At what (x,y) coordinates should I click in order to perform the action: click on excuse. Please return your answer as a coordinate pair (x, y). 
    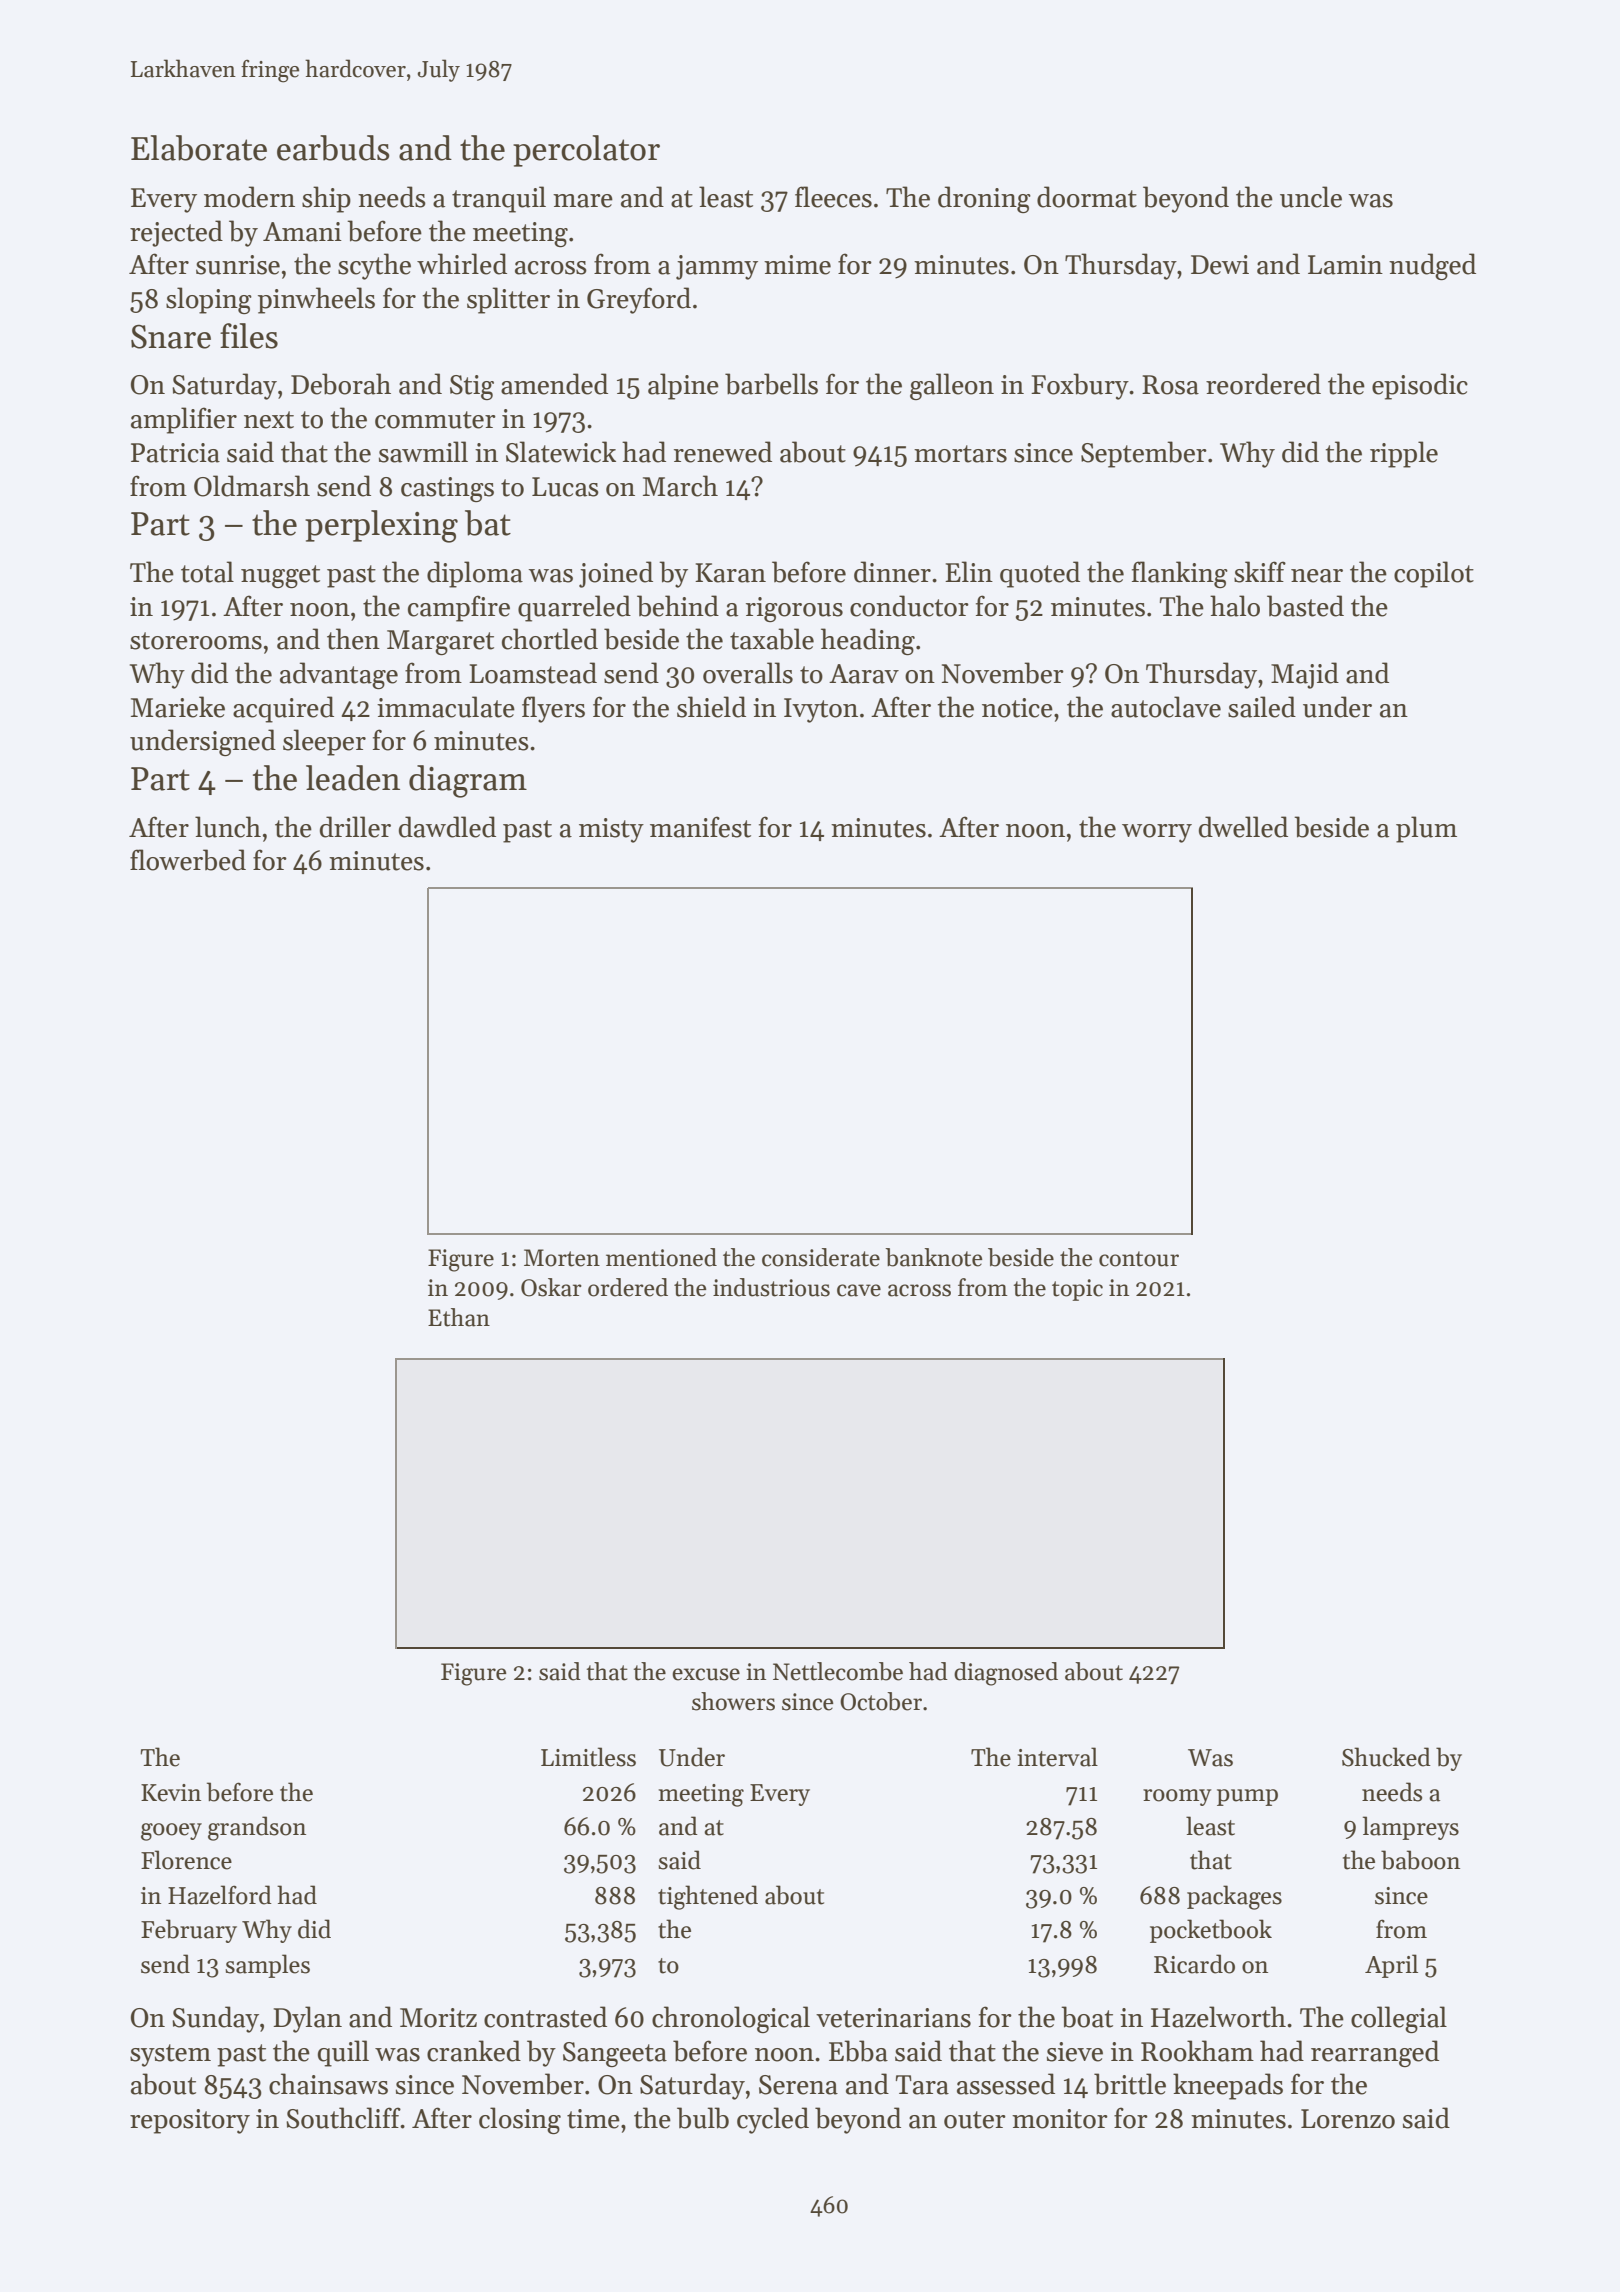
    Looking at the image, I should click on (706, 1674).
